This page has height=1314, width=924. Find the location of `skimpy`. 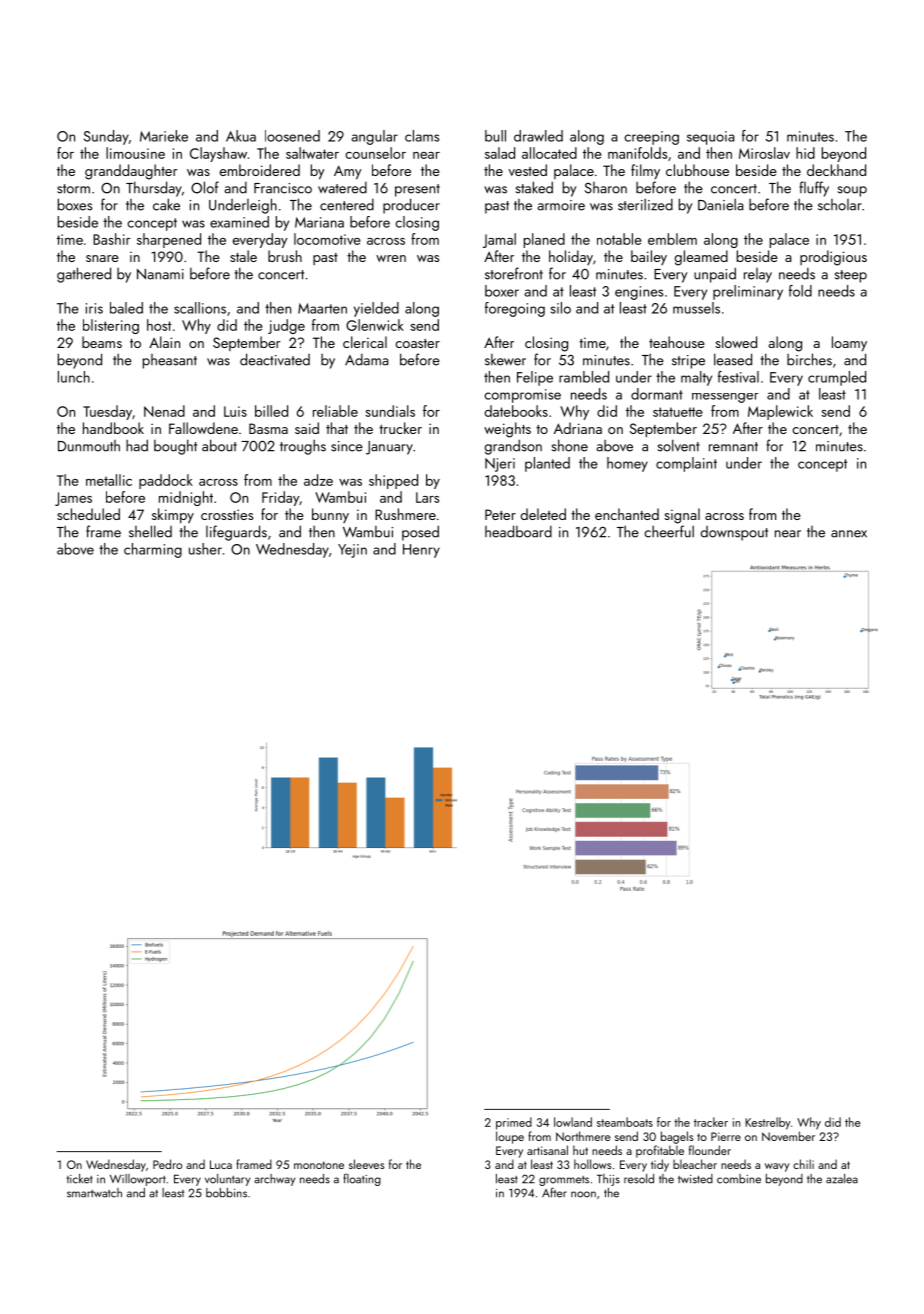

skimpy is located at coordinates (173, 516).
